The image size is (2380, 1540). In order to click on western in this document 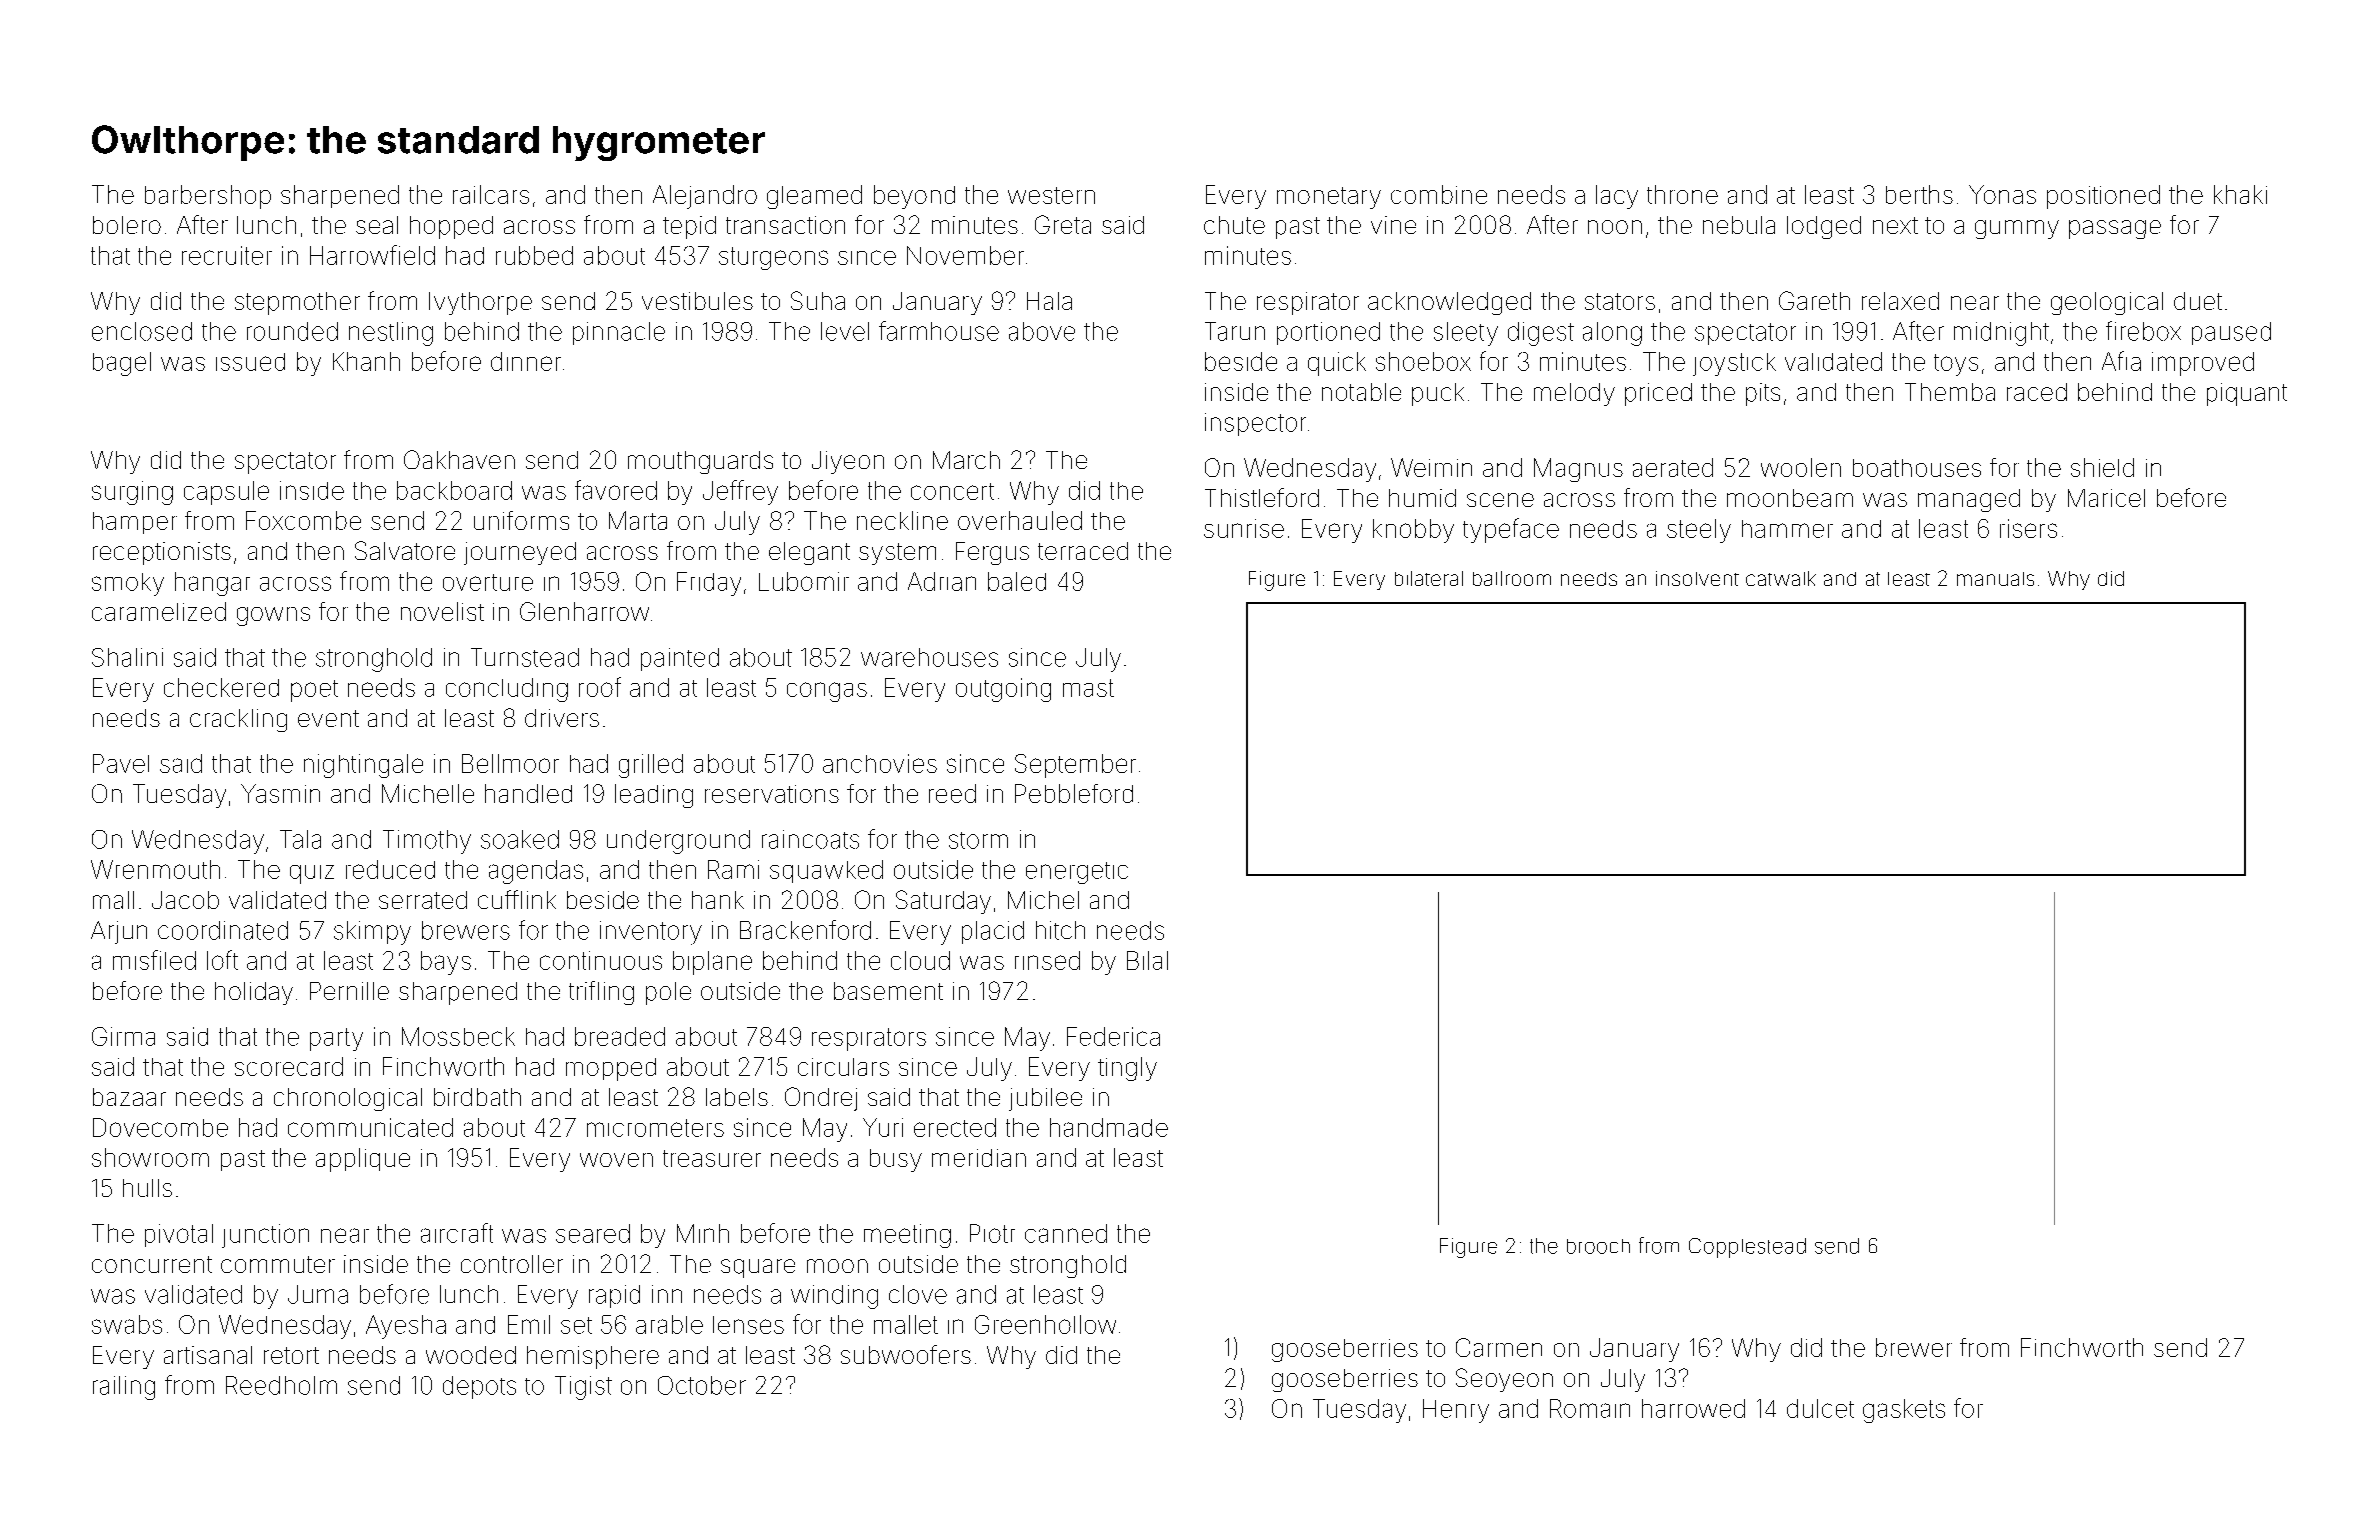, I will do `click(1051, 195)`.
